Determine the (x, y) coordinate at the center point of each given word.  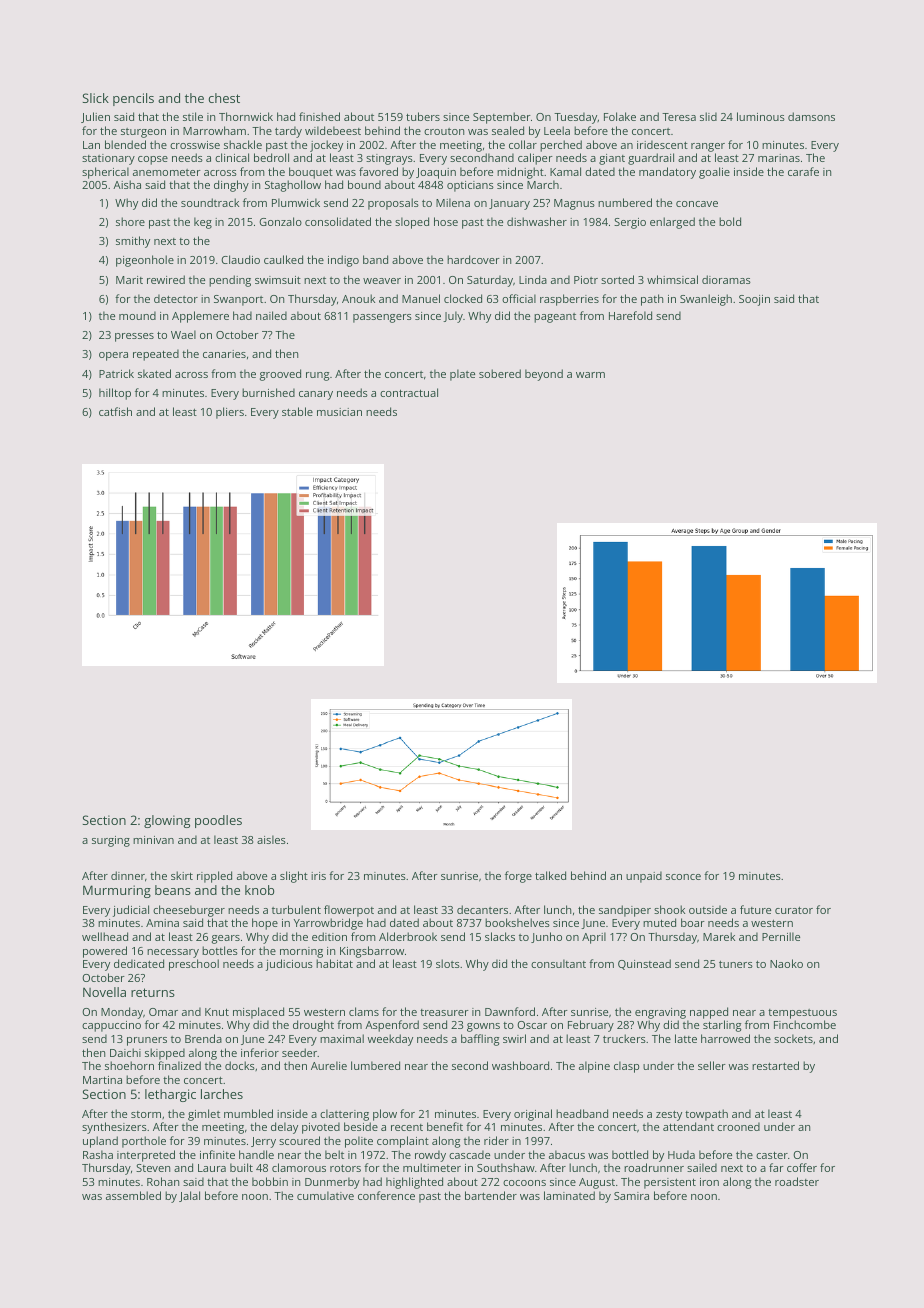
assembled (133, 1195)
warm (590, 375)
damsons (811, 116)
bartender (491, 1195)
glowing (167, 821)
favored (378, 171)
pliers (230, 413)
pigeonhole (145, 261)
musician (339, 412)
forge (518, 877)
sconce (683, 877)
